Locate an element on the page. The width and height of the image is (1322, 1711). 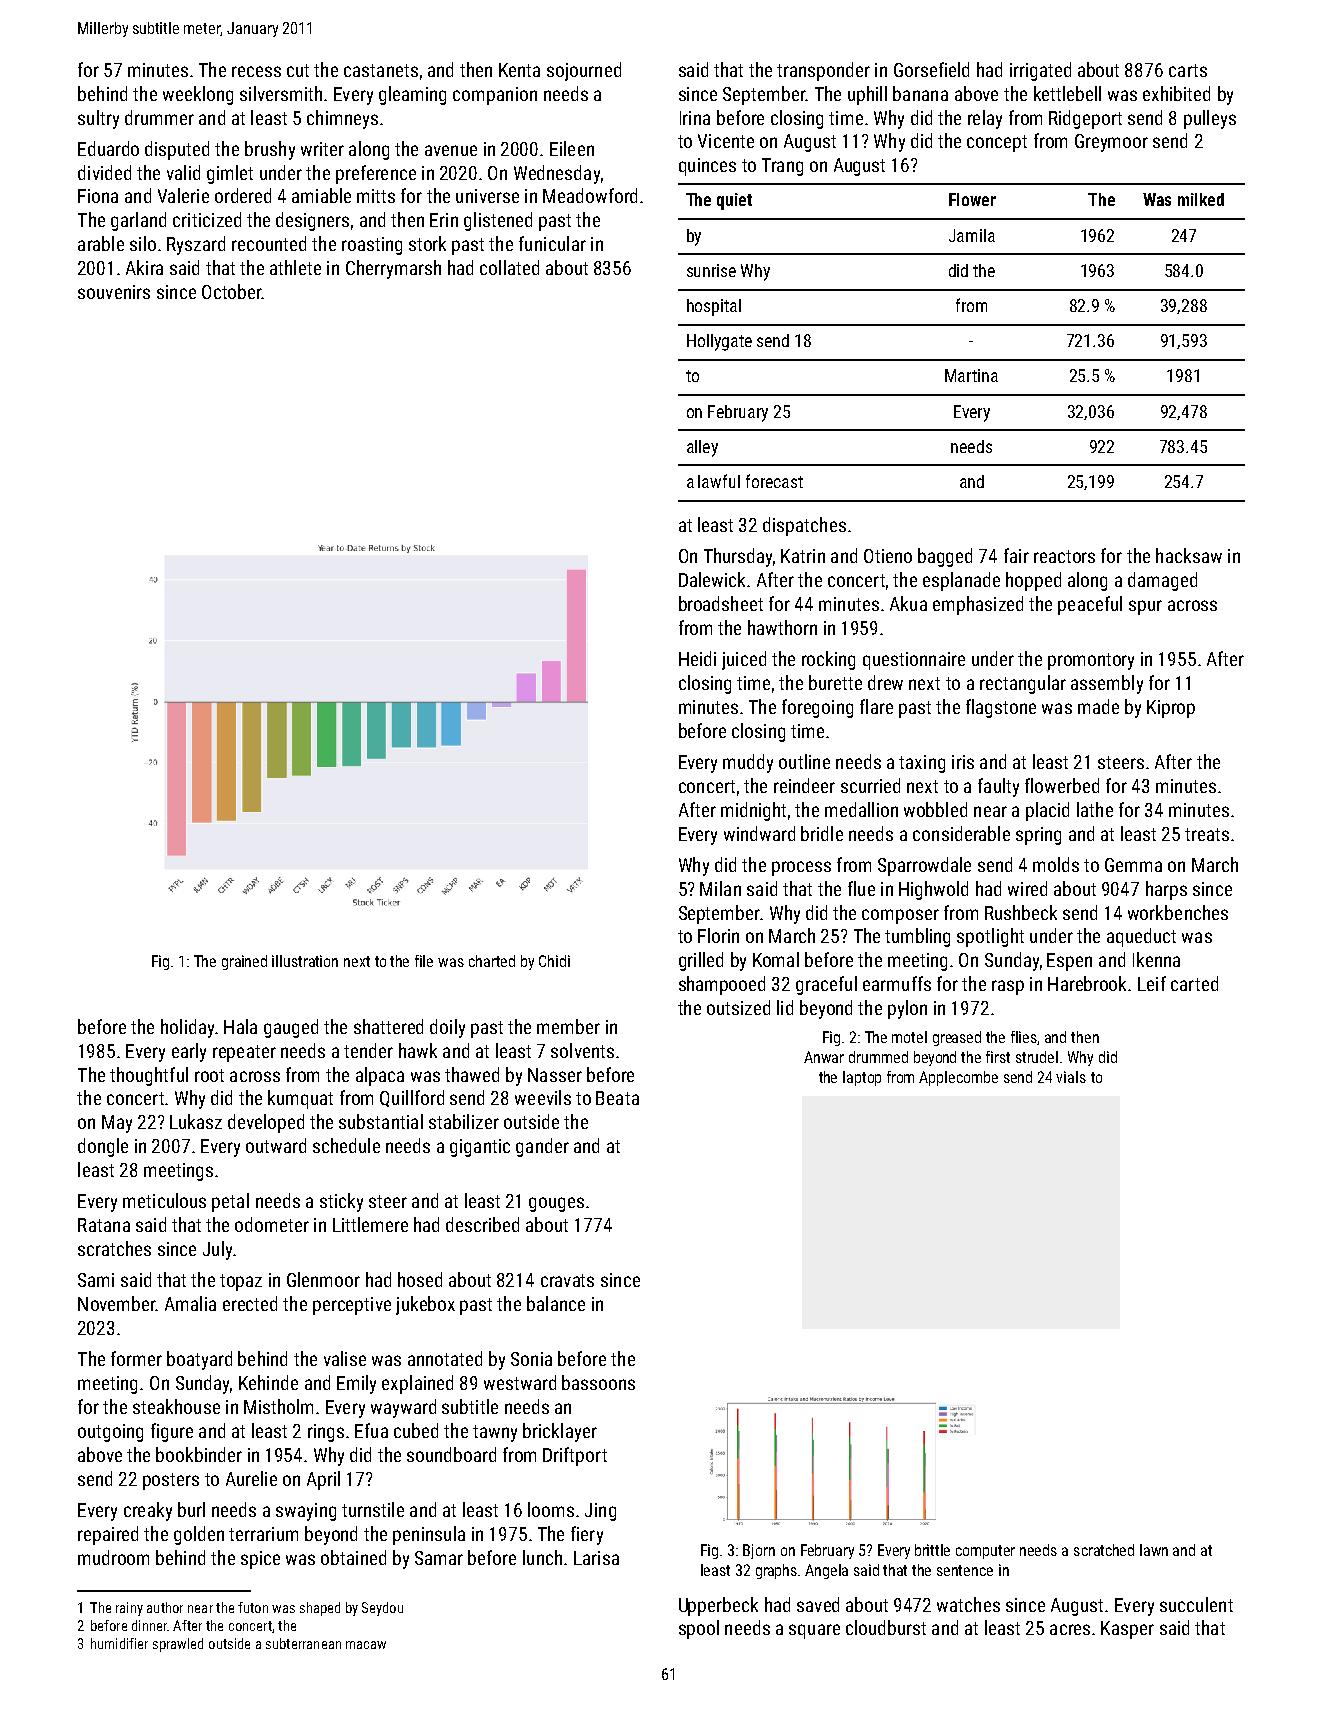
Kenta is located at coordinates (519, 70).
